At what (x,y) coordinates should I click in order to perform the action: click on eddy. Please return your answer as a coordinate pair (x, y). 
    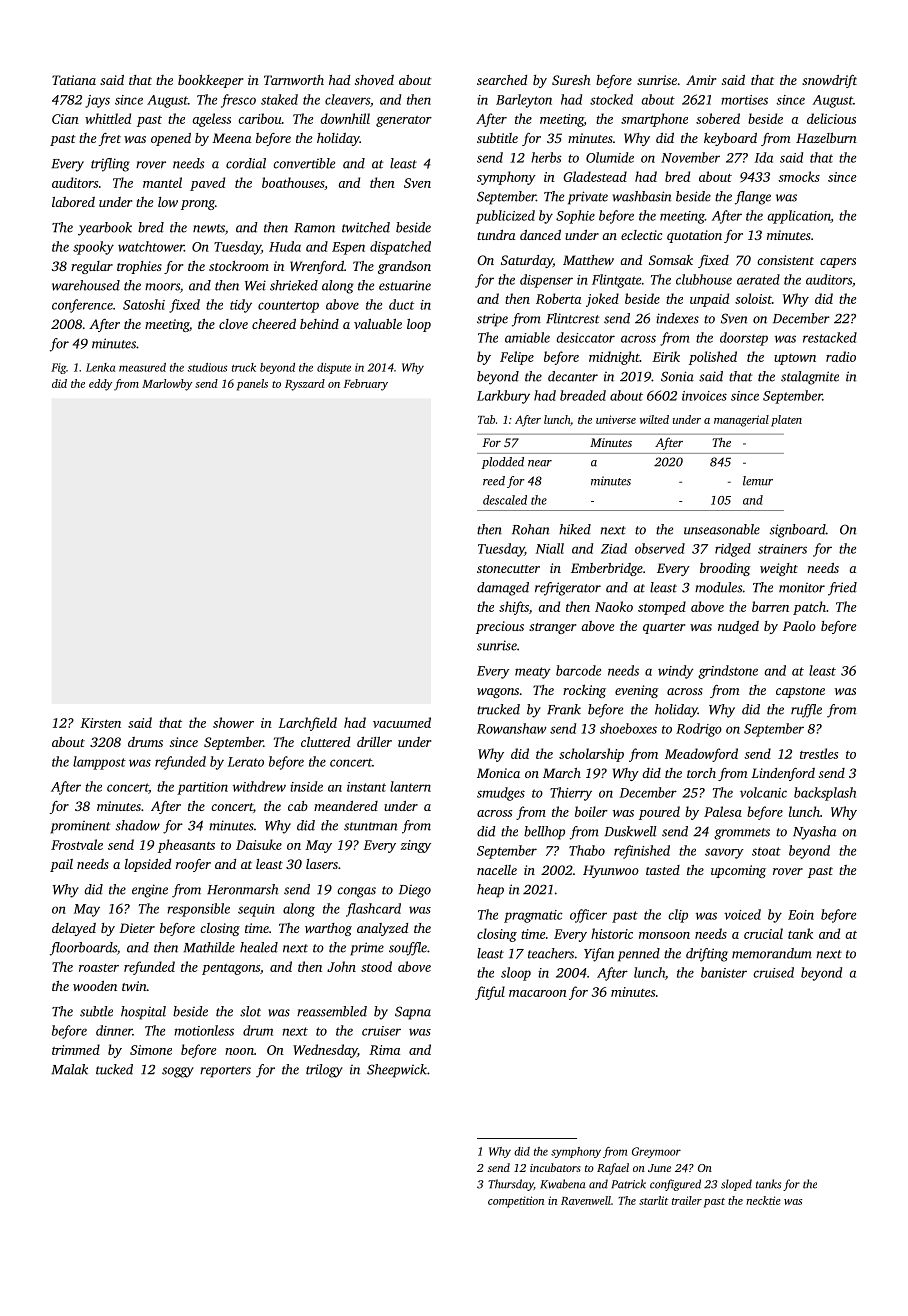
    Looking at the image, I should click on (100, 385).
